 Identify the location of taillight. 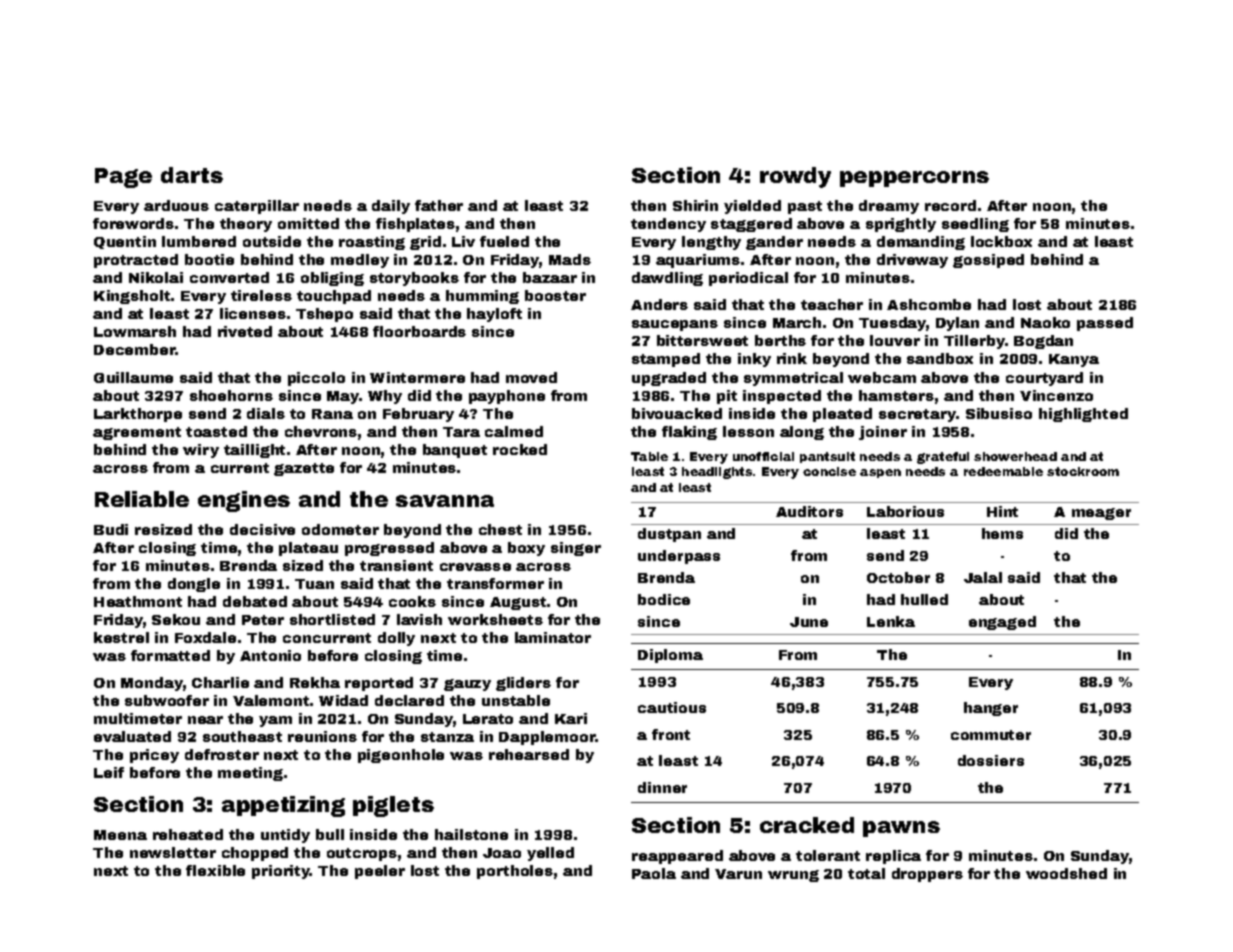
(254, 451).
